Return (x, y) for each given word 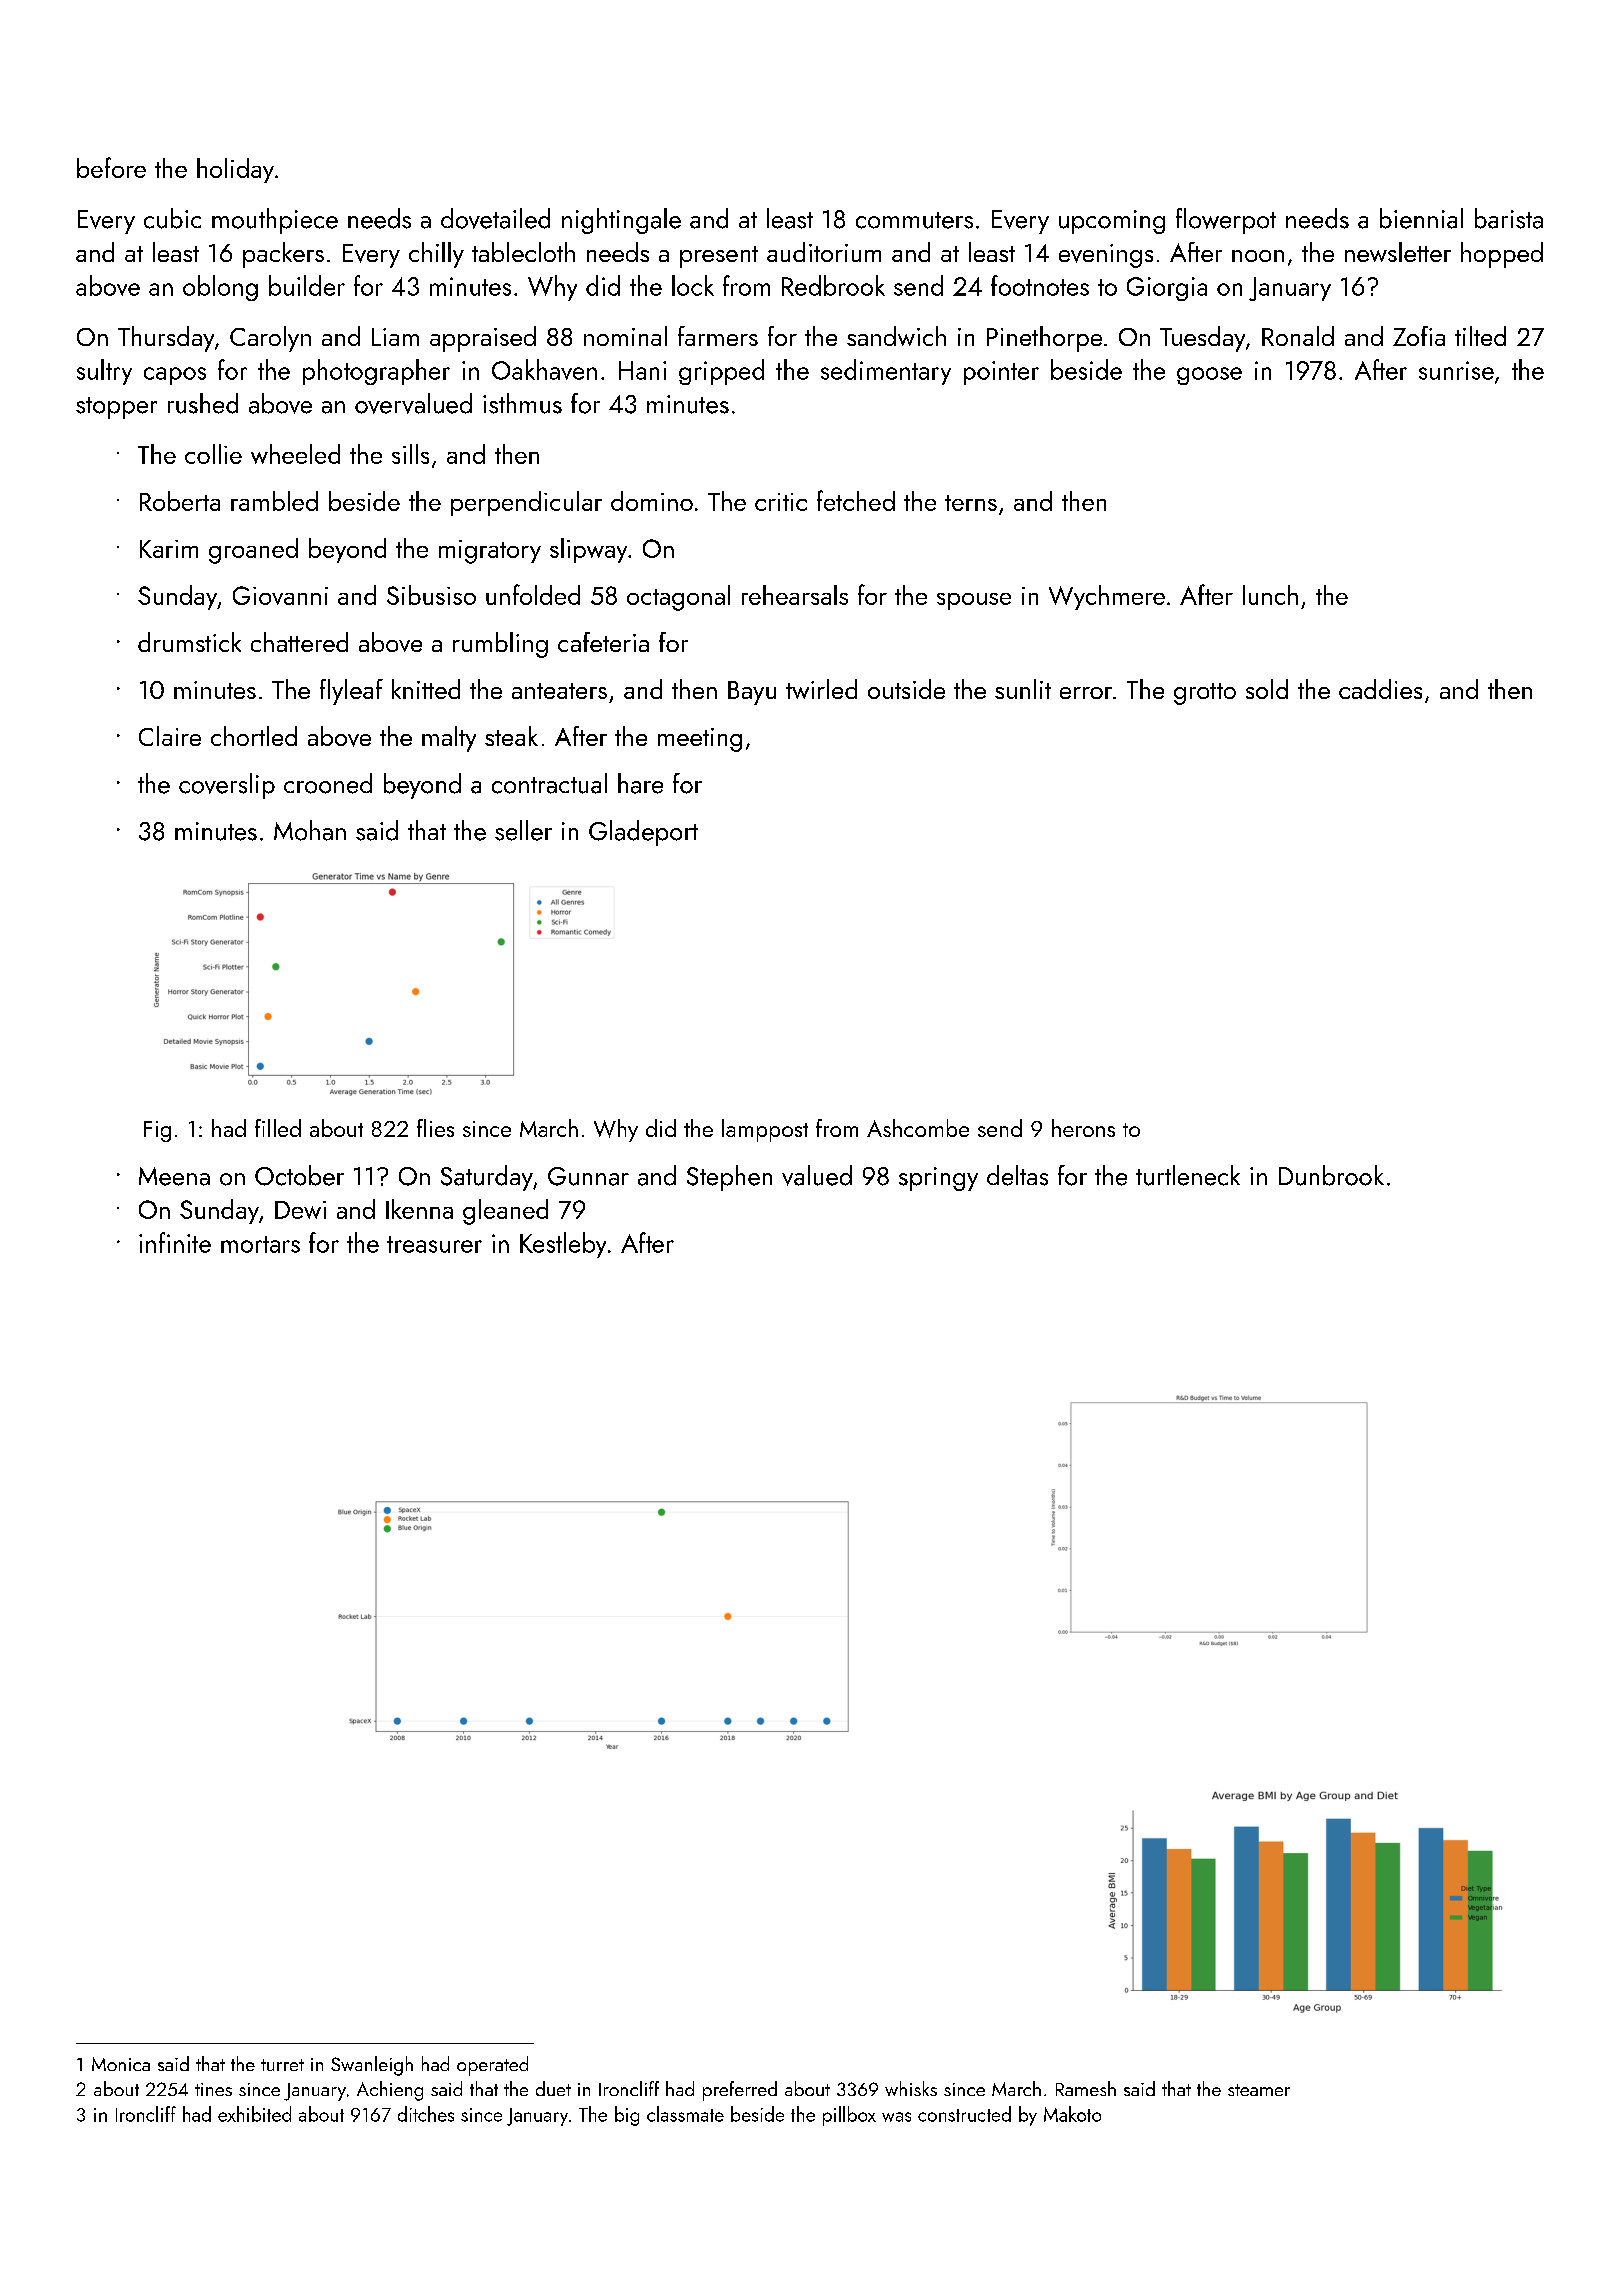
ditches (426, 2114)
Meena (174, 1176)
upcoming (1112, 222)
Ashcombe (918, 1128)
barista (1509, 218)
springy (938, 1179)
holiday (235, 170)
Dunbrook (1331, 1175)
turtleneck (1188, 1175)
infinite (175, 1242)
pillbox (849, 2116)
